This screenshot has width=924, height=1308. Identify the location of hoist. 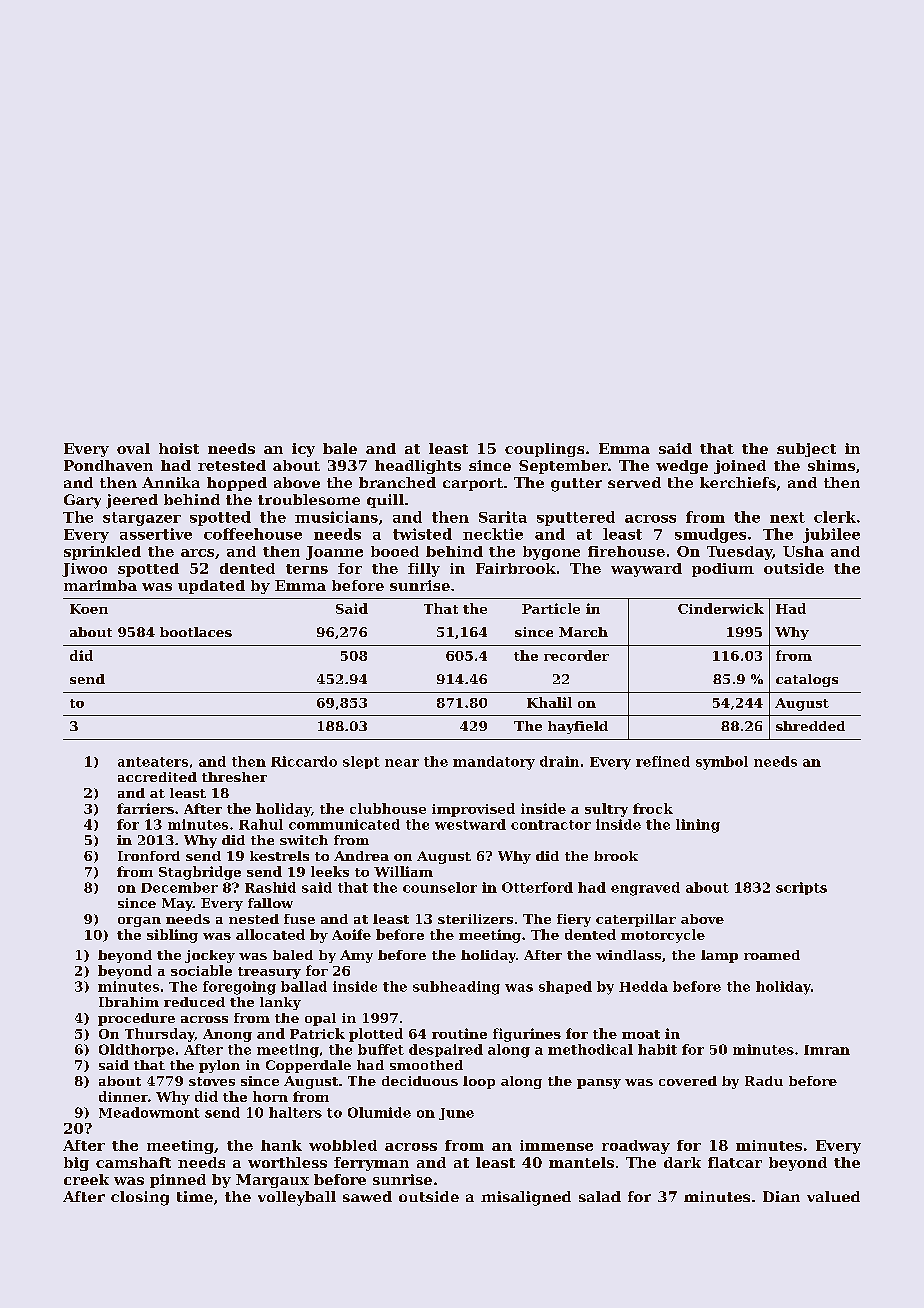
(179, 448).
